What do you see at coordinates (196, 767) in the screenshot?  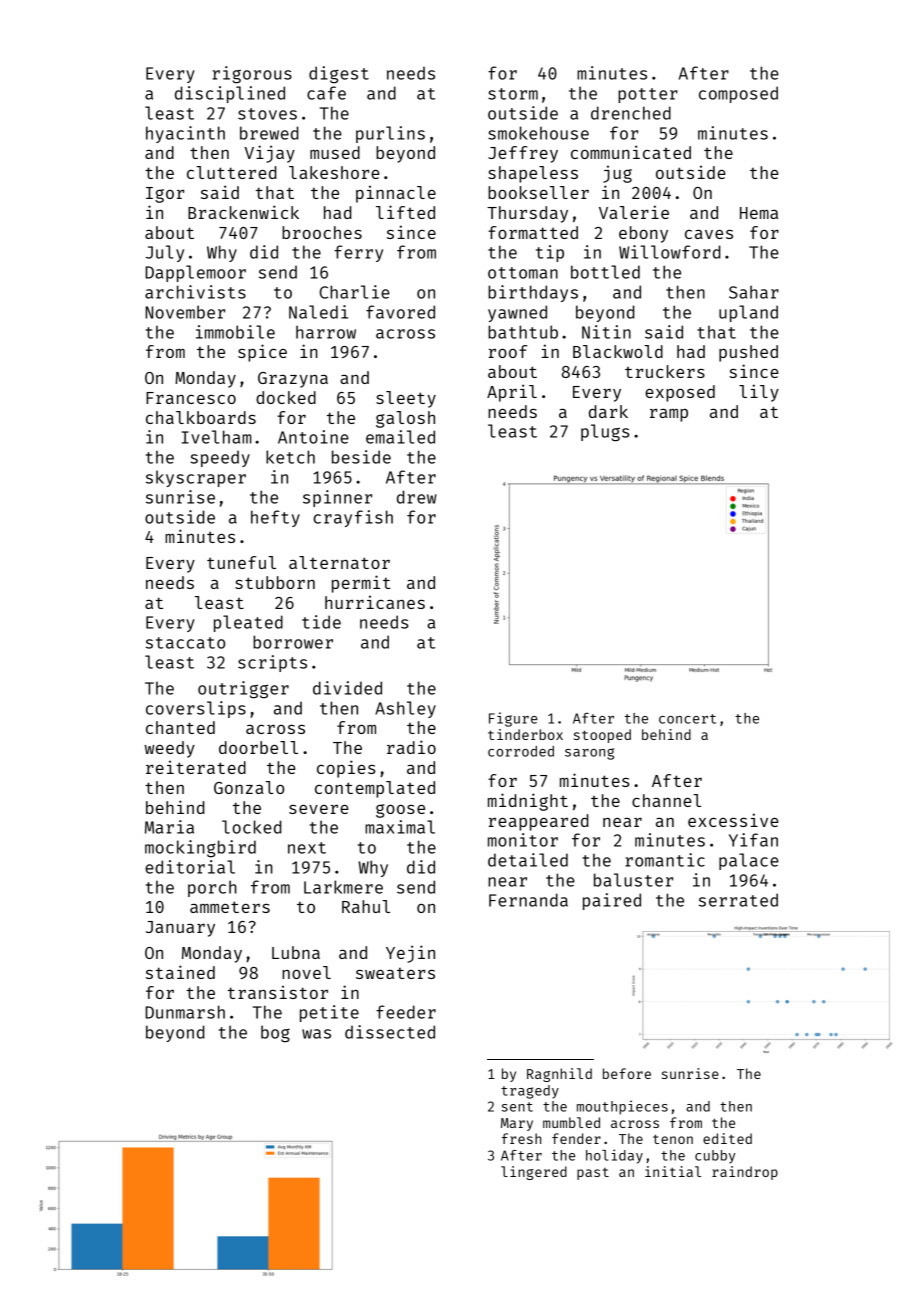 I see `reiterated` at bounding box center [196, 767].
